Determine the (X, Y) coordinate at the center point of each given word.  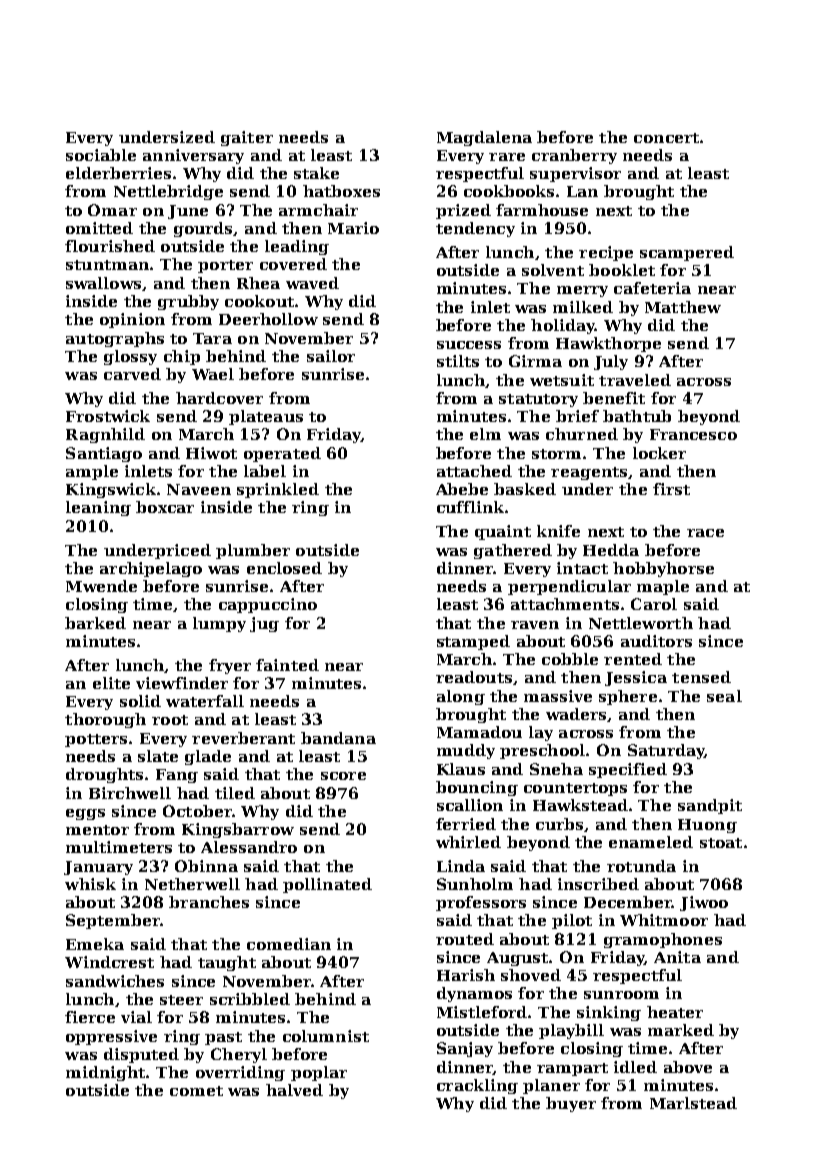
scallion (470, 805)
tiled (235, 793)
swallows (103, 283)
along (461, 697)
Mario (353, 228)
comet (196, 1091)
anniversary (193, 156)
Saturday (666, 751)
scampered (687, 253)
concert (666, 138)
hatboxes (341, 191)
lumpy (219, 624)
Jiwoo (704, 903)
